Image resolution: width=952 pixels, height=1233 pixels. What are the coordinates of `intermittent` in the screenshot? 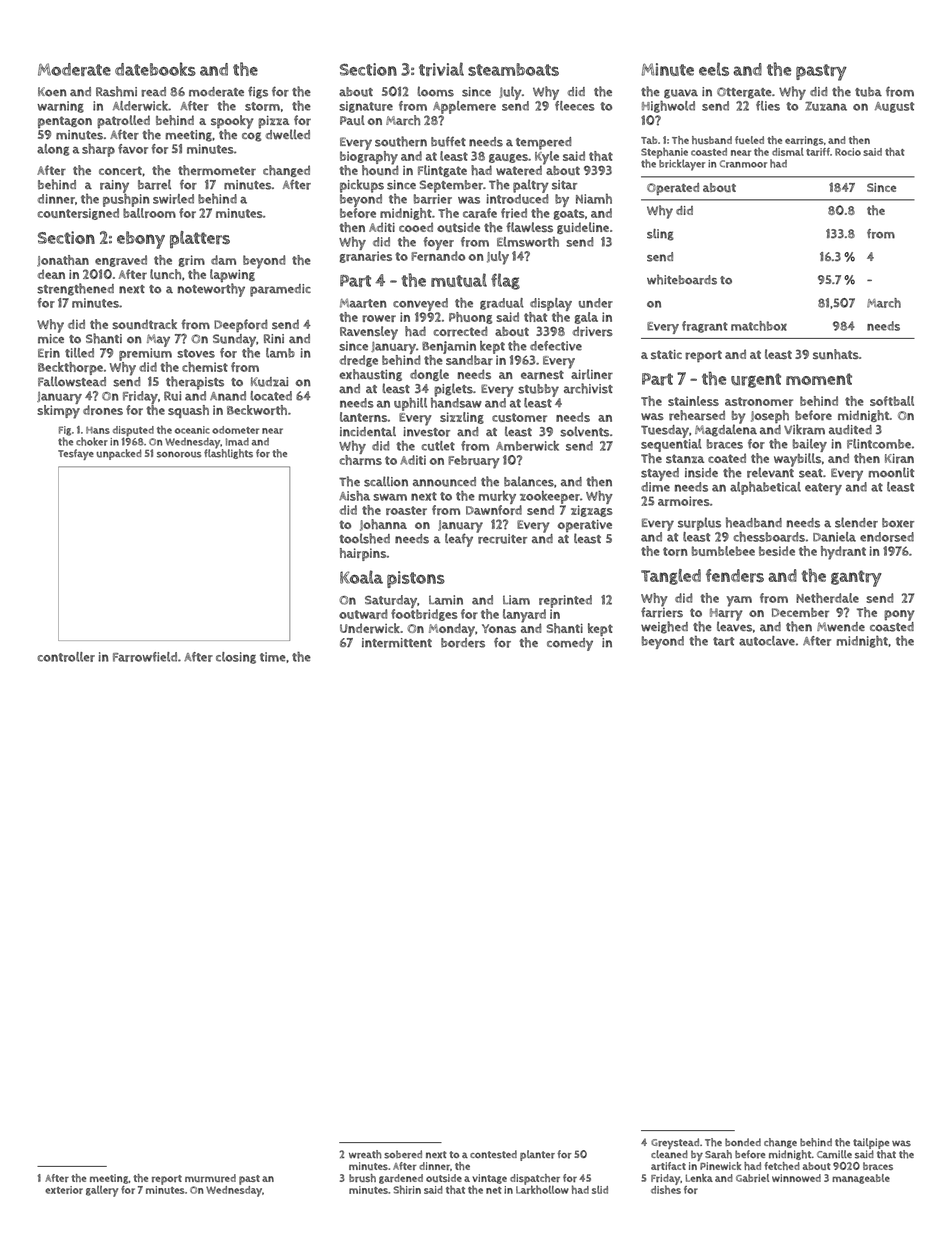 It's located at (397, 643).
